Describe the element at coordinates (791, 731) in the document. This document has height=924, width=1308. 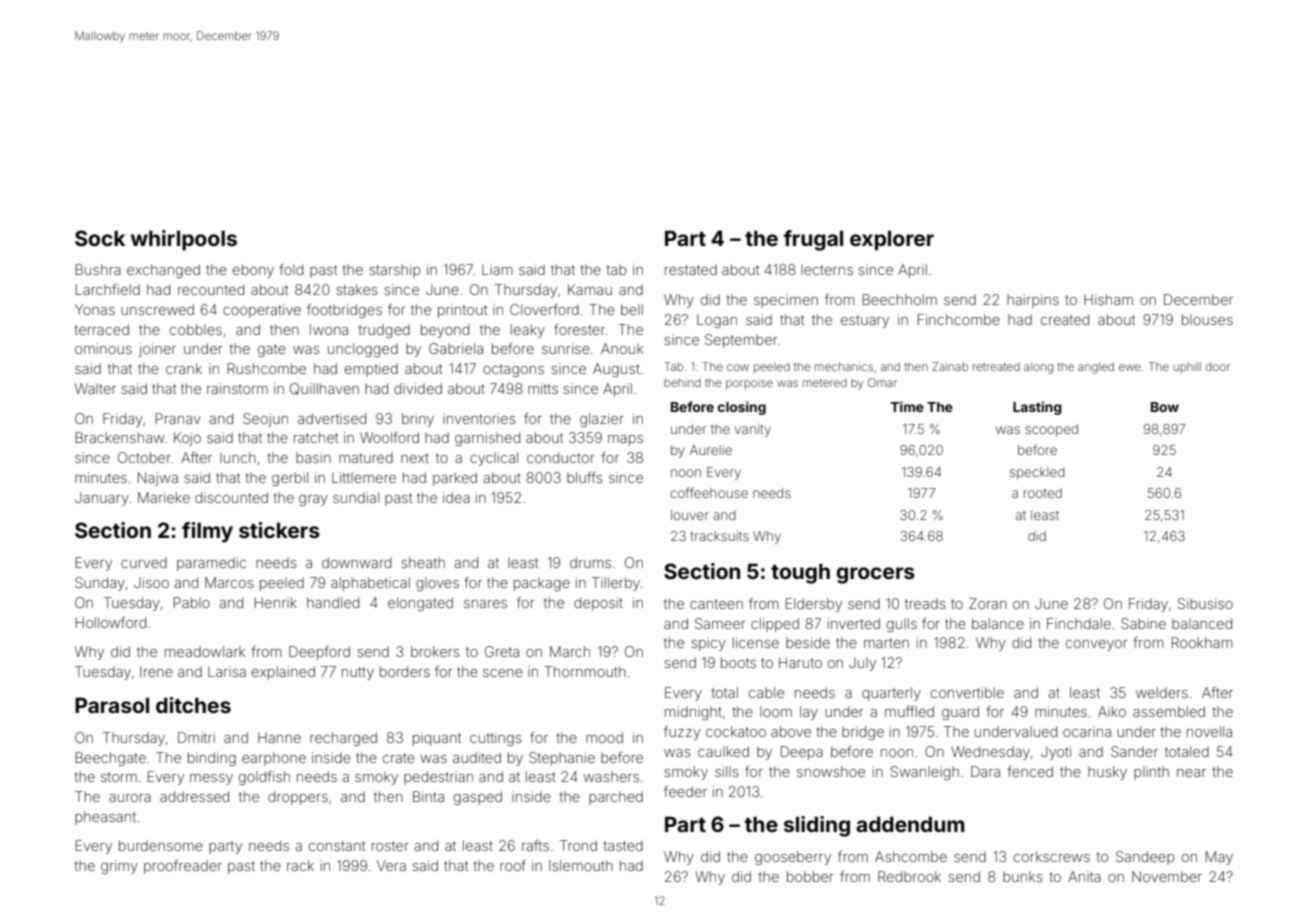
I see `above` at that location.
